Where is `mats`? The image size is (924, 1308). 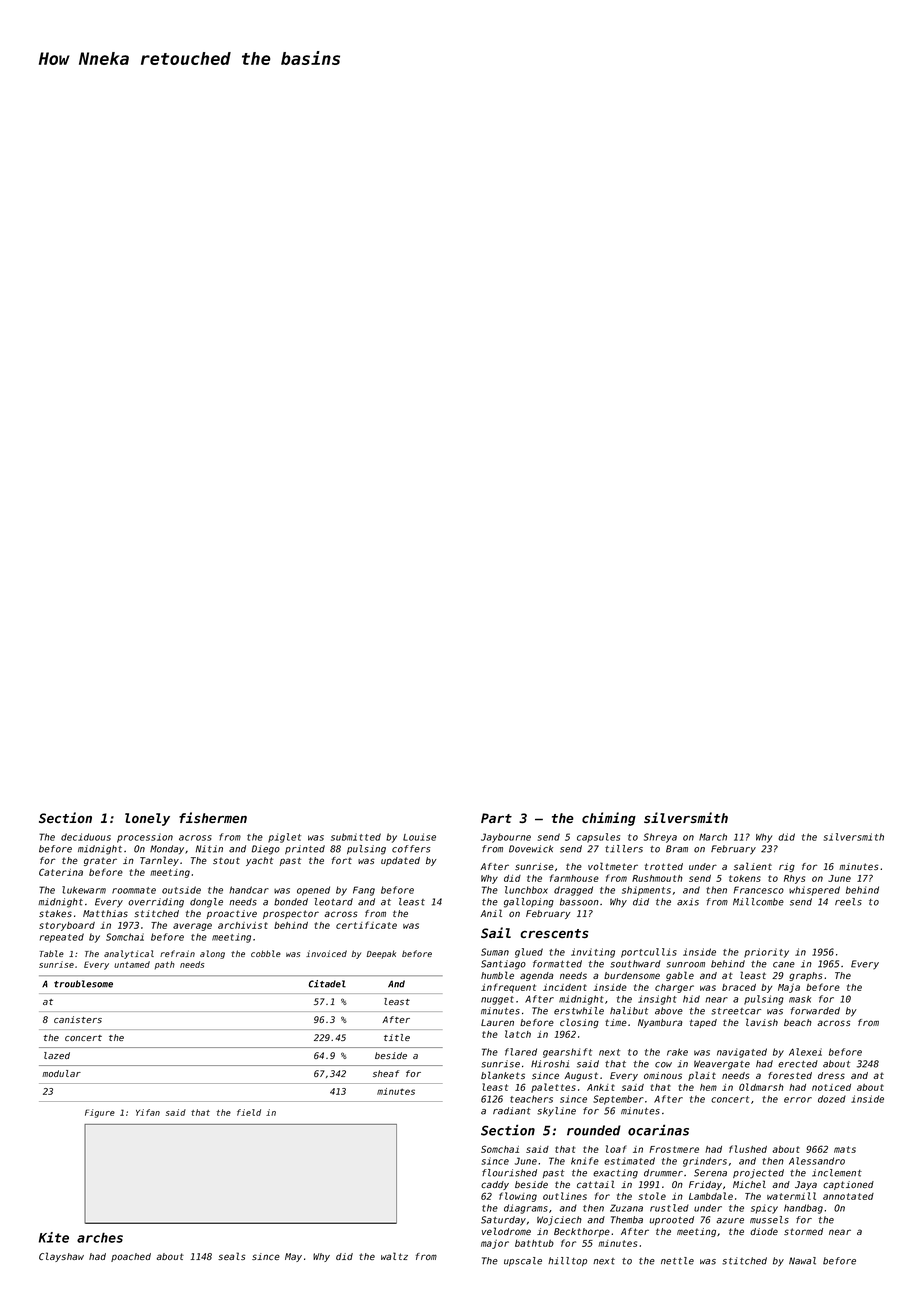
mats is located at coordinates (845, 1149).
